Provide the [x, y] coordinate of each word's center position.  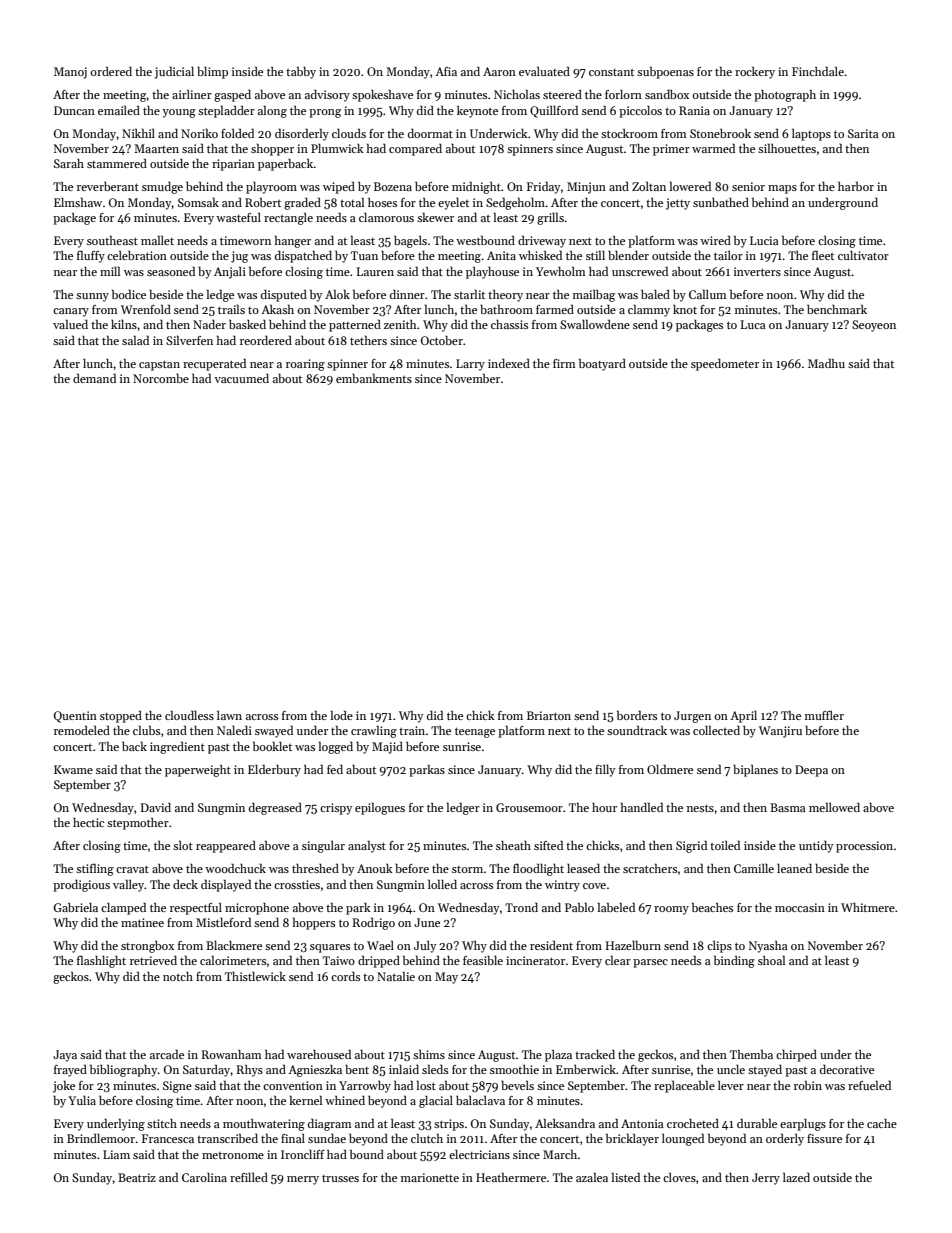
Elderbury [274, 770]
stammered [117, 163]
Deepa [811, 771]
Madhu [826, 363]
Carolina [204, 1177]
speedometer [725, 365]
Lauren [375, 271]
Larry [470, 365]
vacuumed [241, 378]
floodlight [538, 869]
